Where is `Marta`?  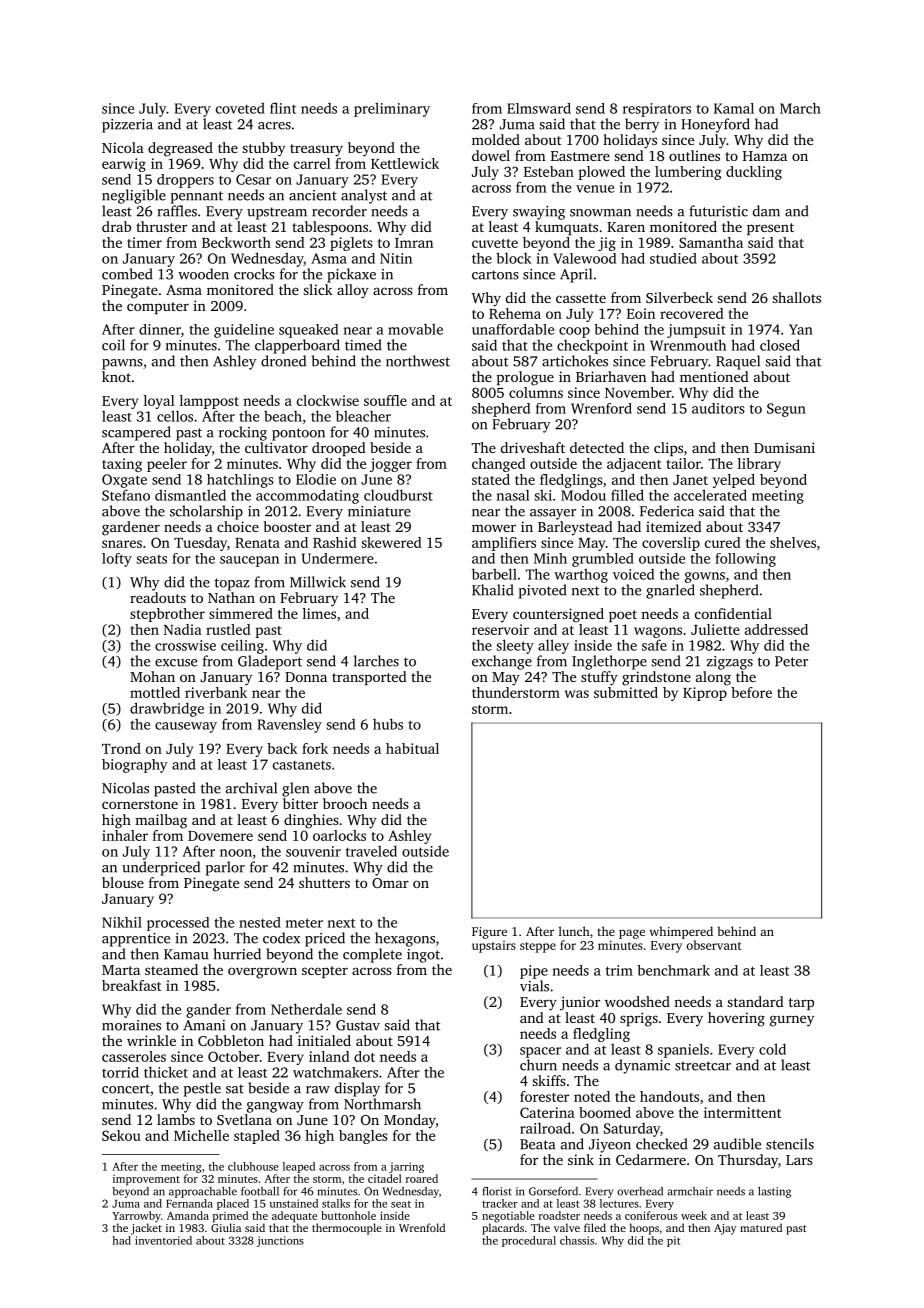 Marta is located at coordinates (121, 970).
